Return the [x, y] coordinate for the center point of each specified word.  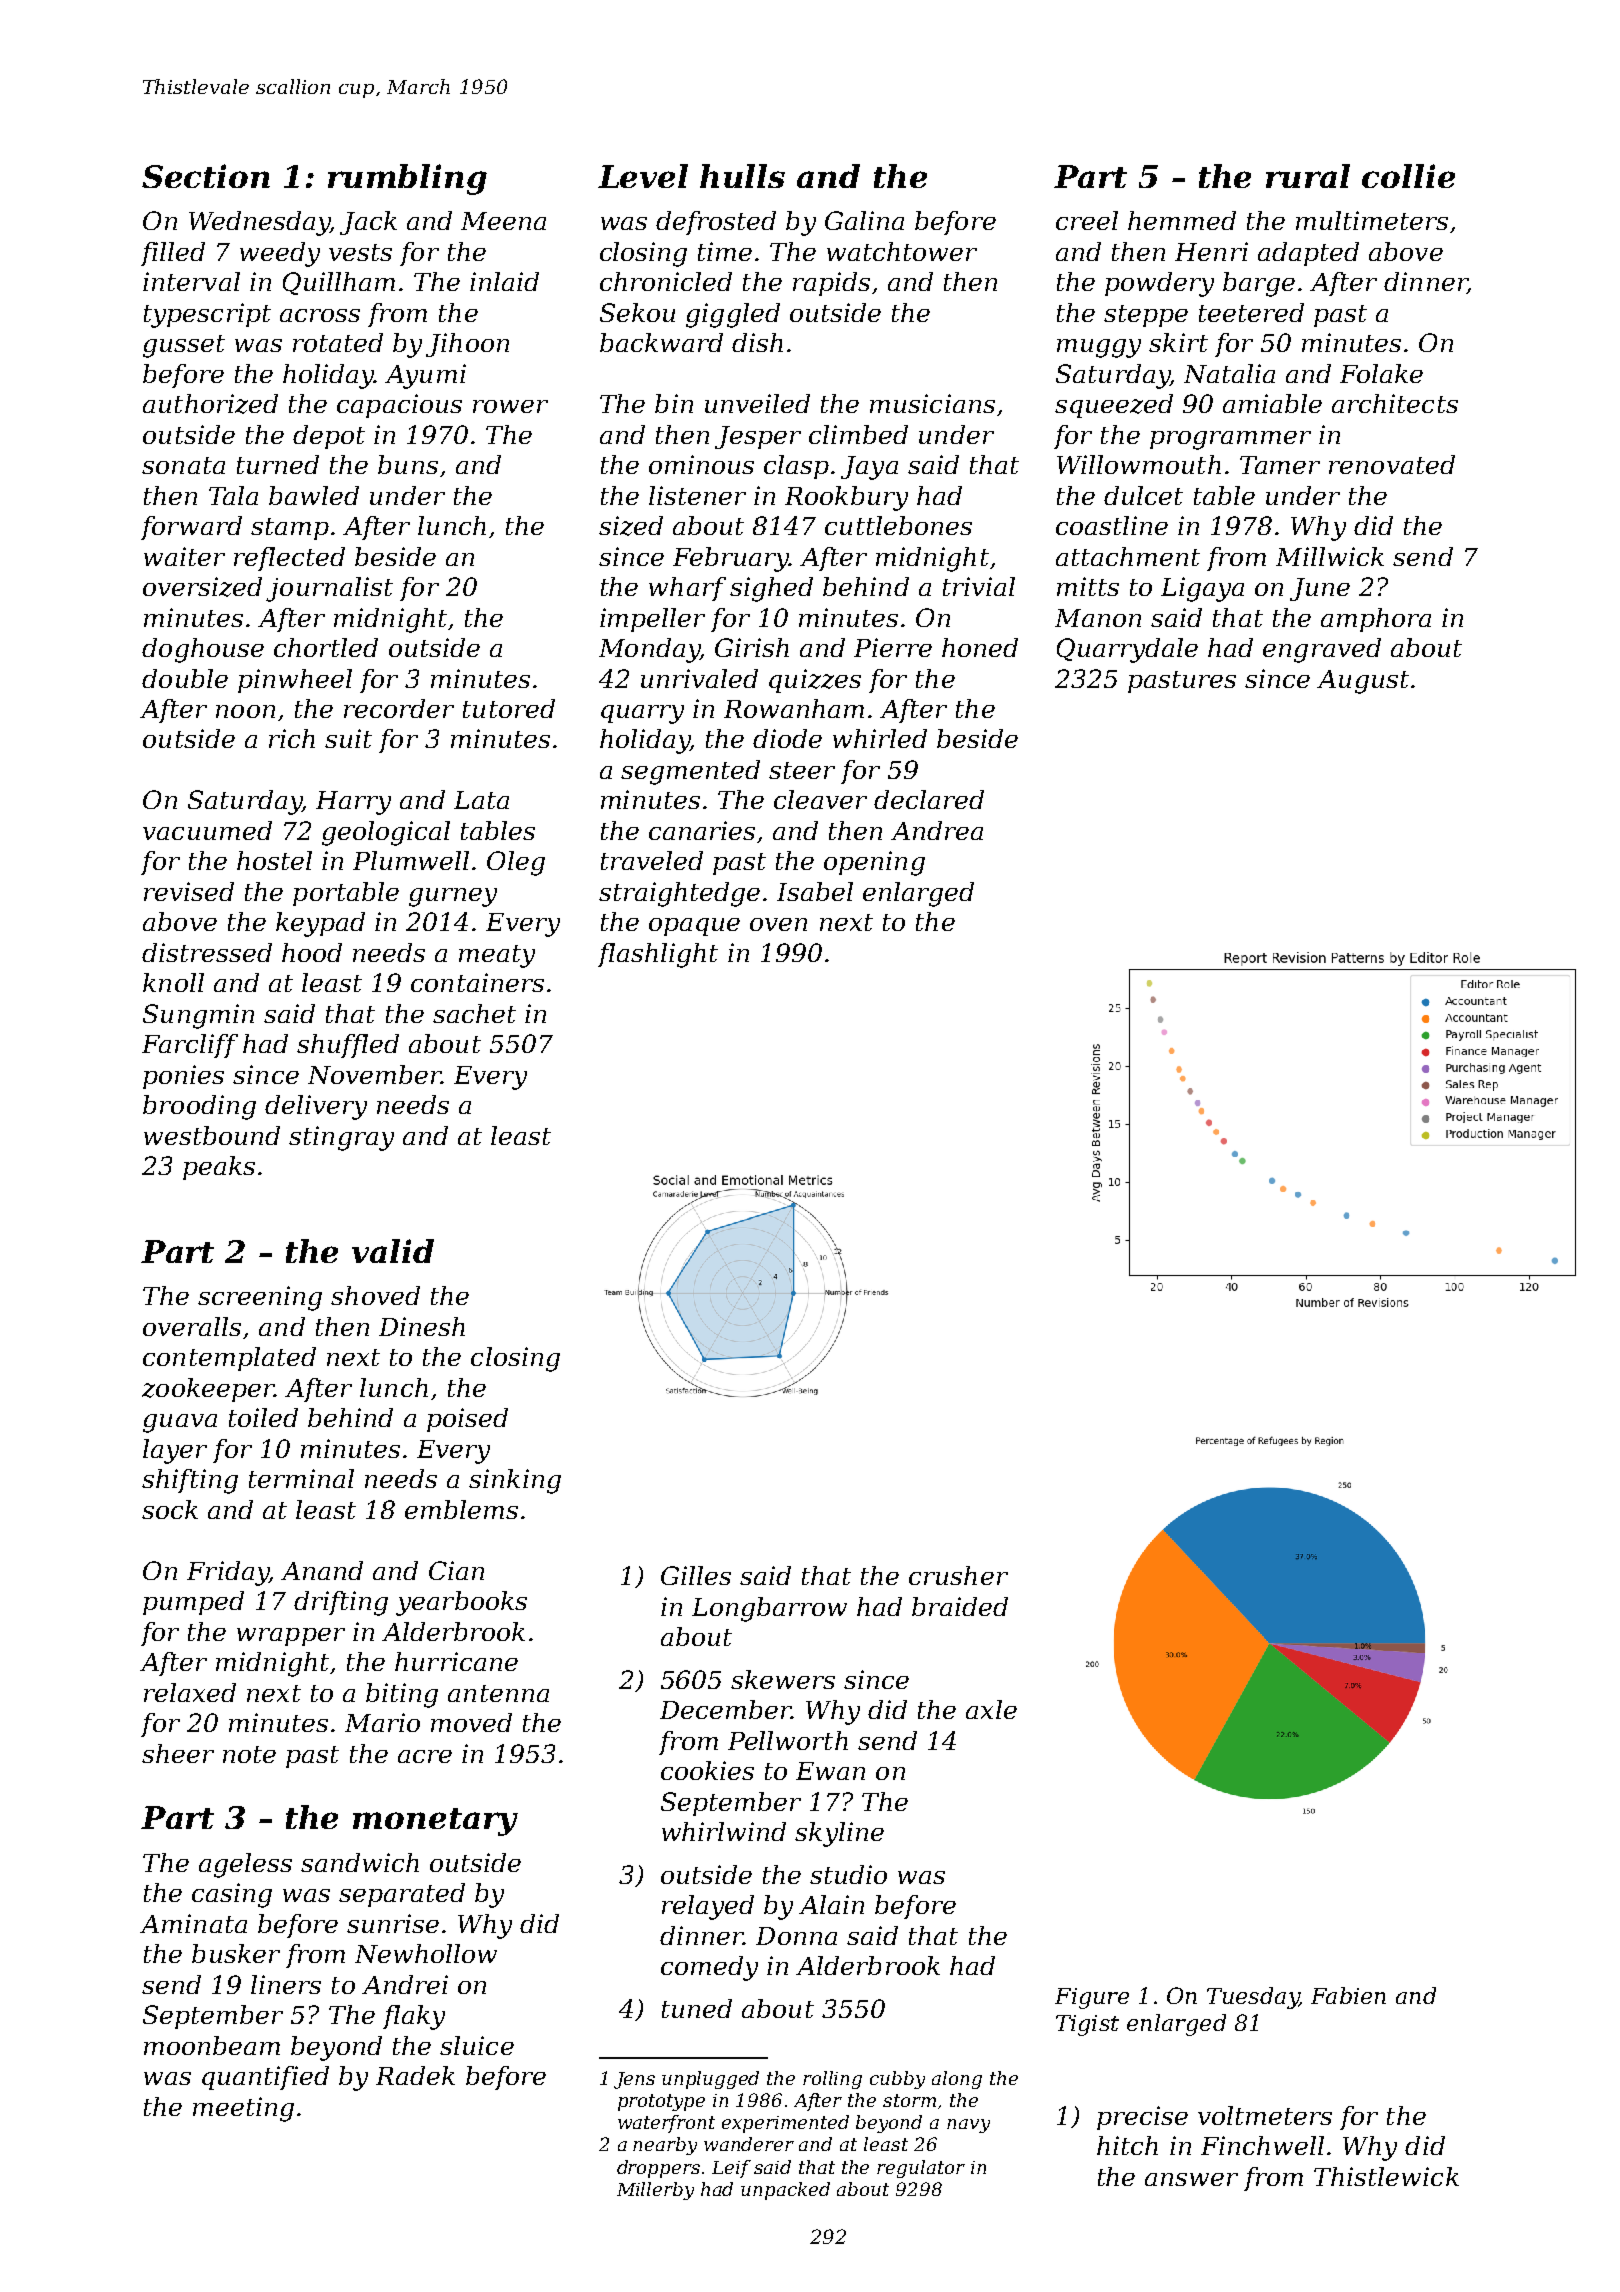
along [957, 2080]
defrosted [716, 223]
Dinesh [422, 1326]
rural [1308, 176]
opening [874, 863]
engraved [1322, 650]
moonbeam [212, 2045]
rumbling [407, 179]
